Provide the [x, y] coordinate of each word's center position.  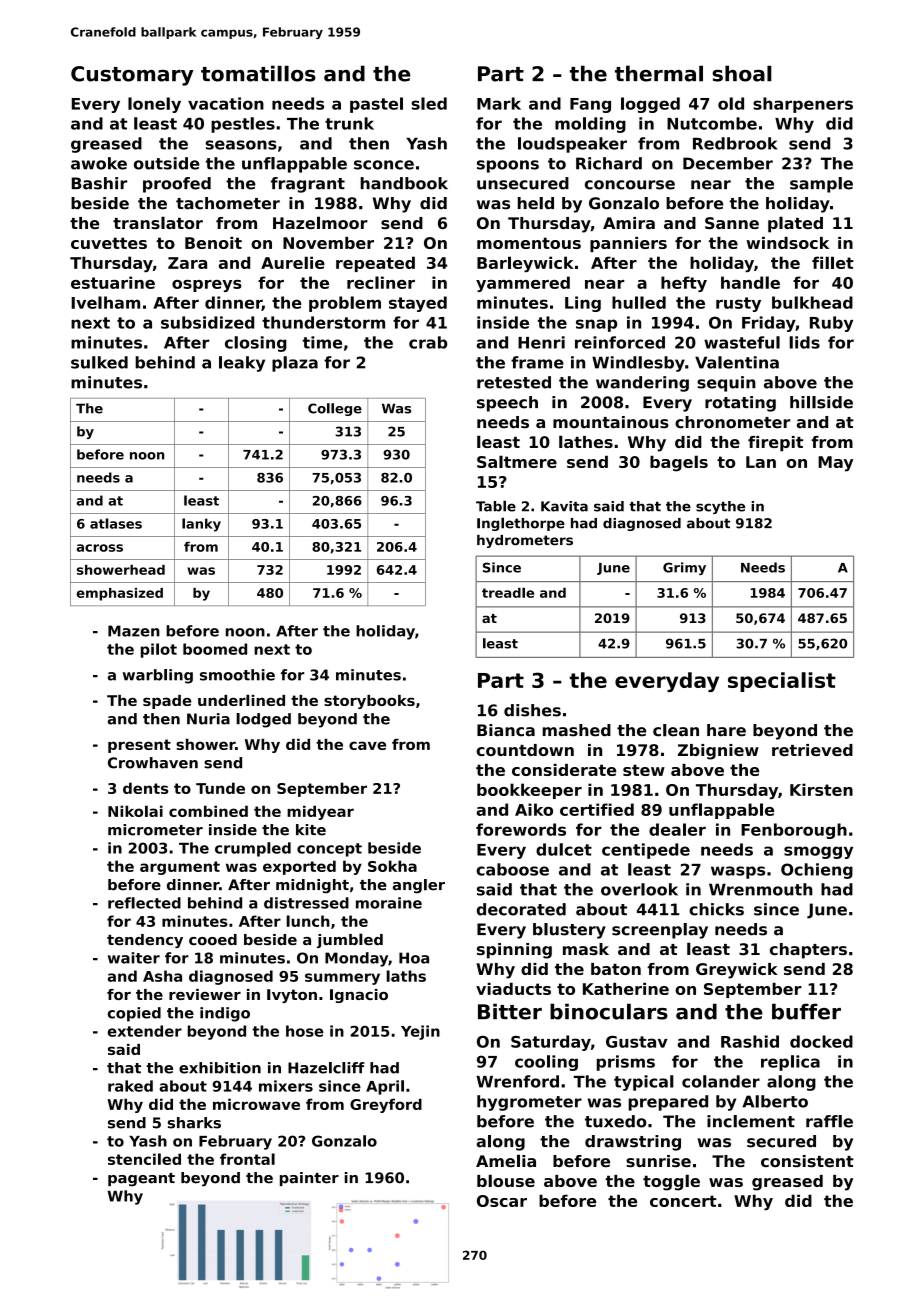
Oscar [502, 1201]
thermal [659, 73]
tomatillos [258, 73]
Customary [132, 76]
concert [683, 1201]
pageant [141, 1180]
